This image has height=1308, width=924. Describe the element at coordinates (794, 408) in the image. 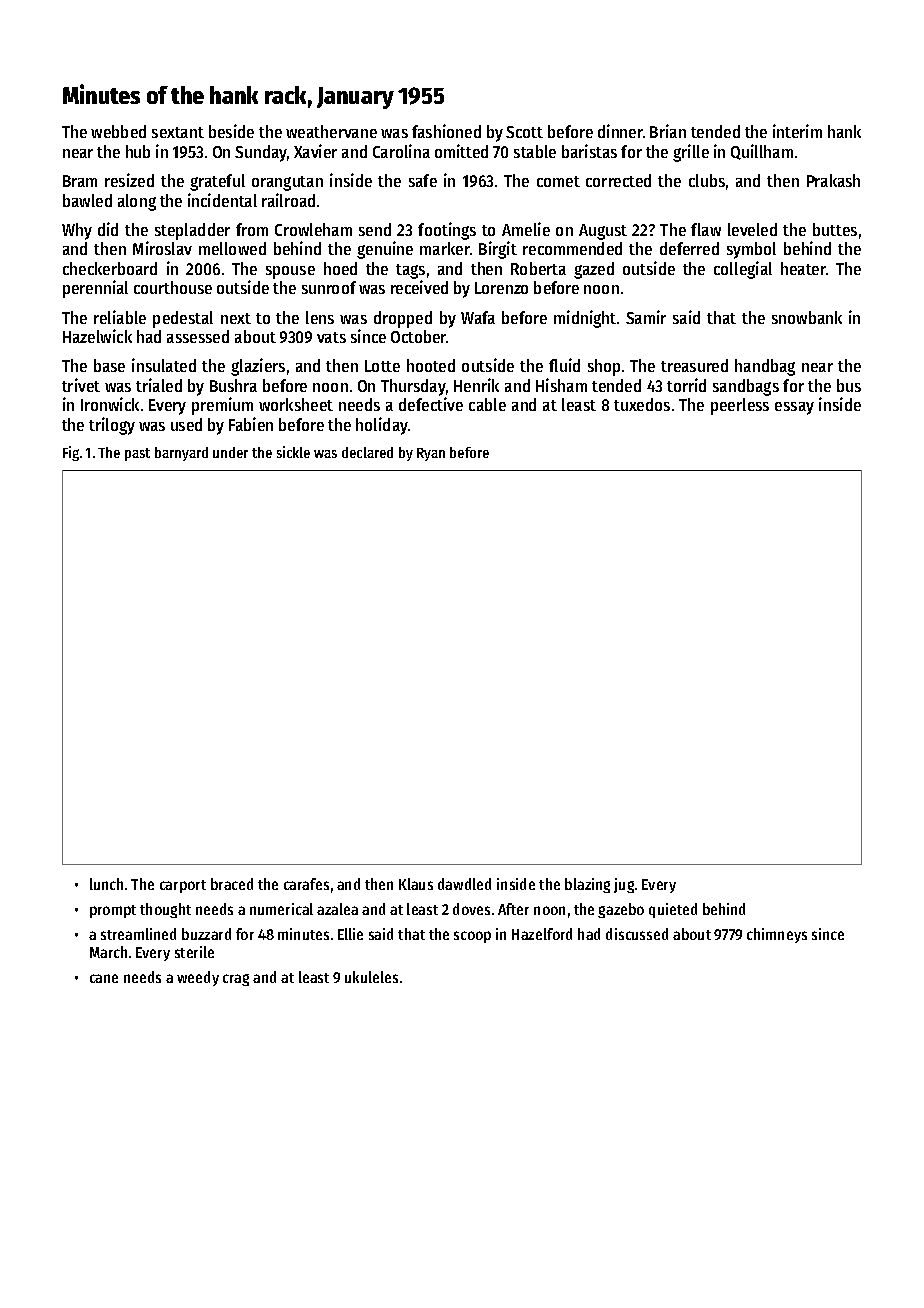

I see `essay` at that location.
